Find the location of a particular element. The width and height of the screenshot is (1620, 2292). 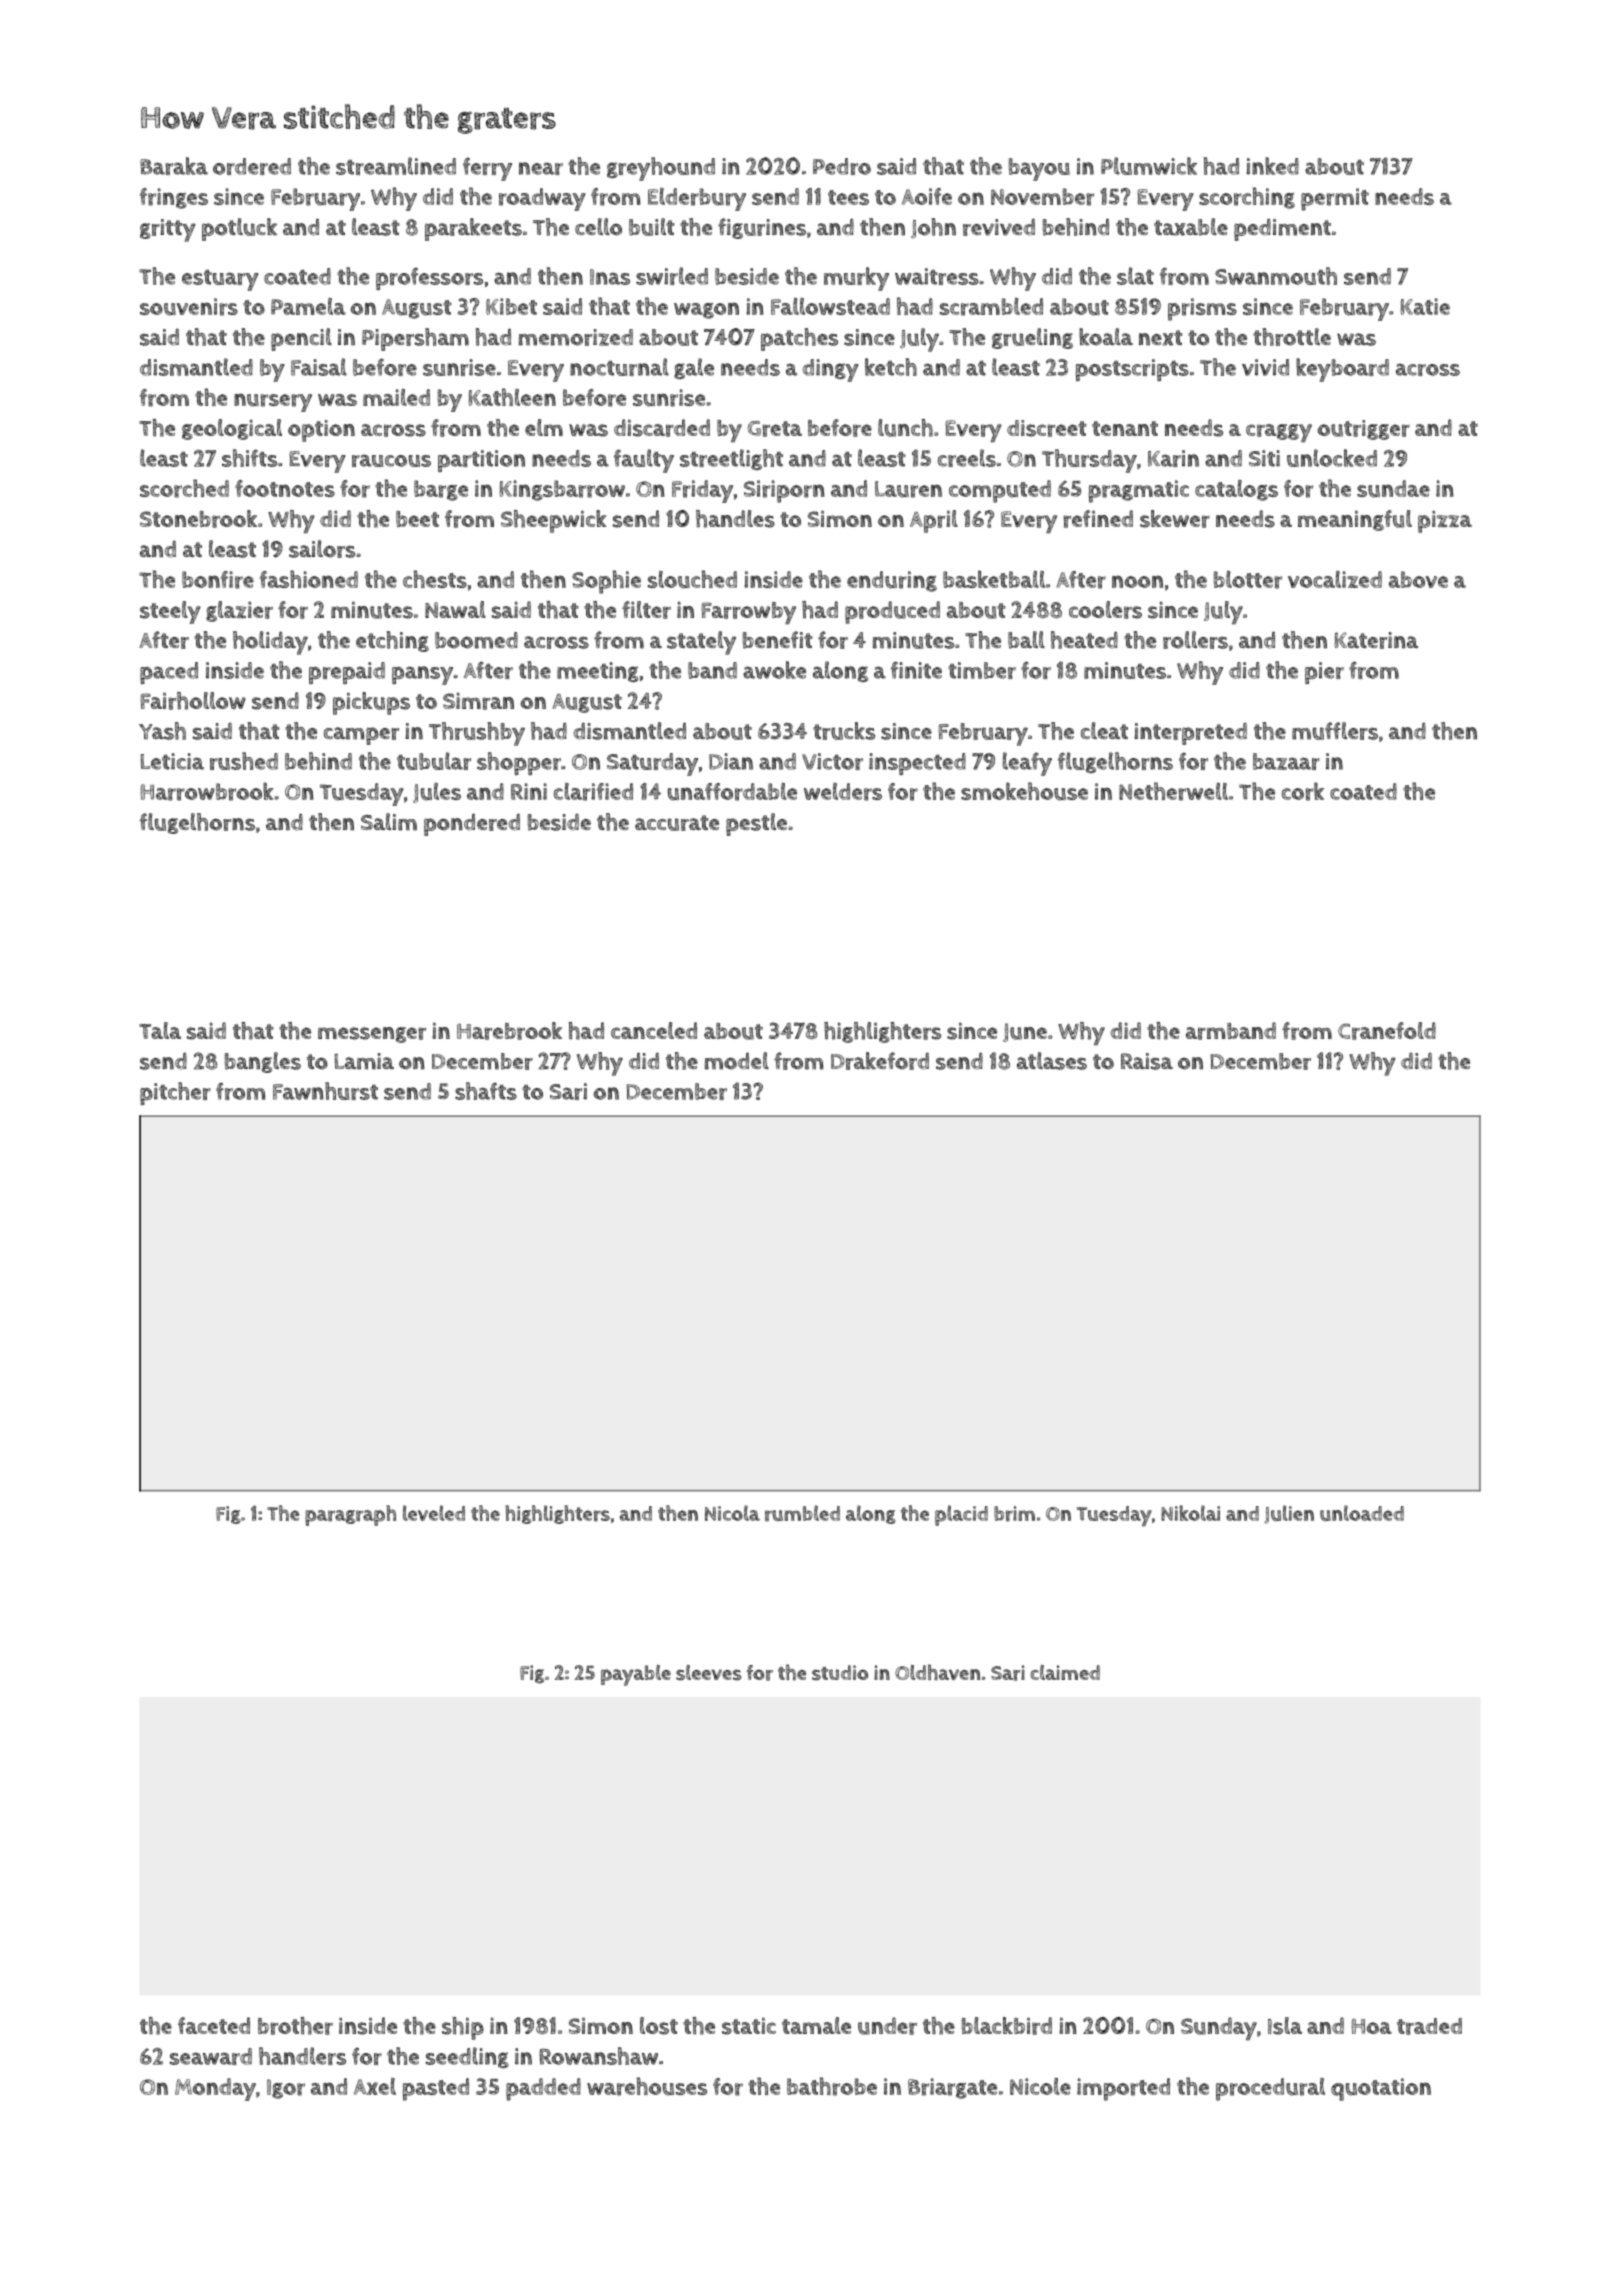

streamlined is located at coordinates (396, 166).
